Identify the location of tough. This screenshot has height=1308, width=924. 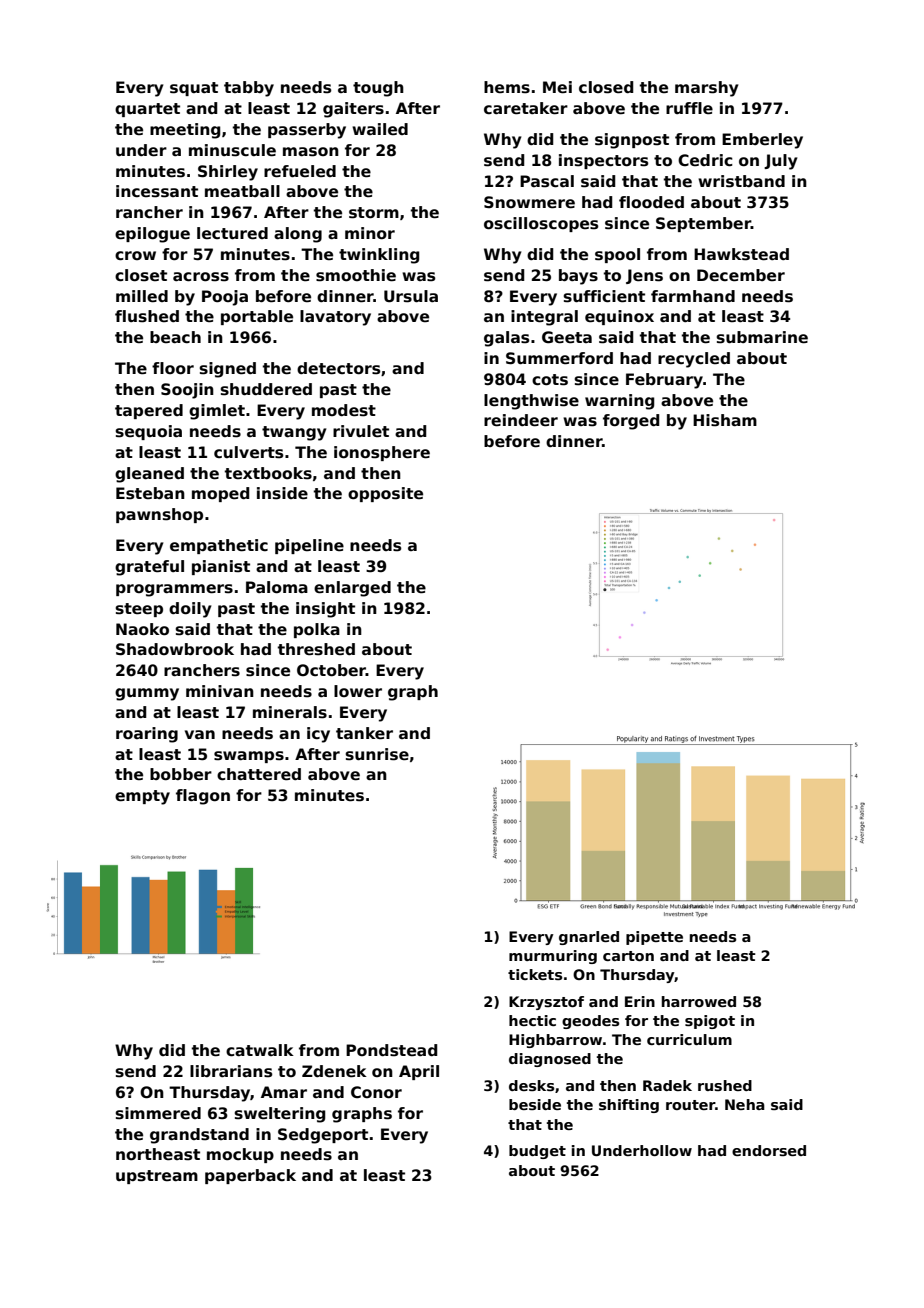
(378, 89).
